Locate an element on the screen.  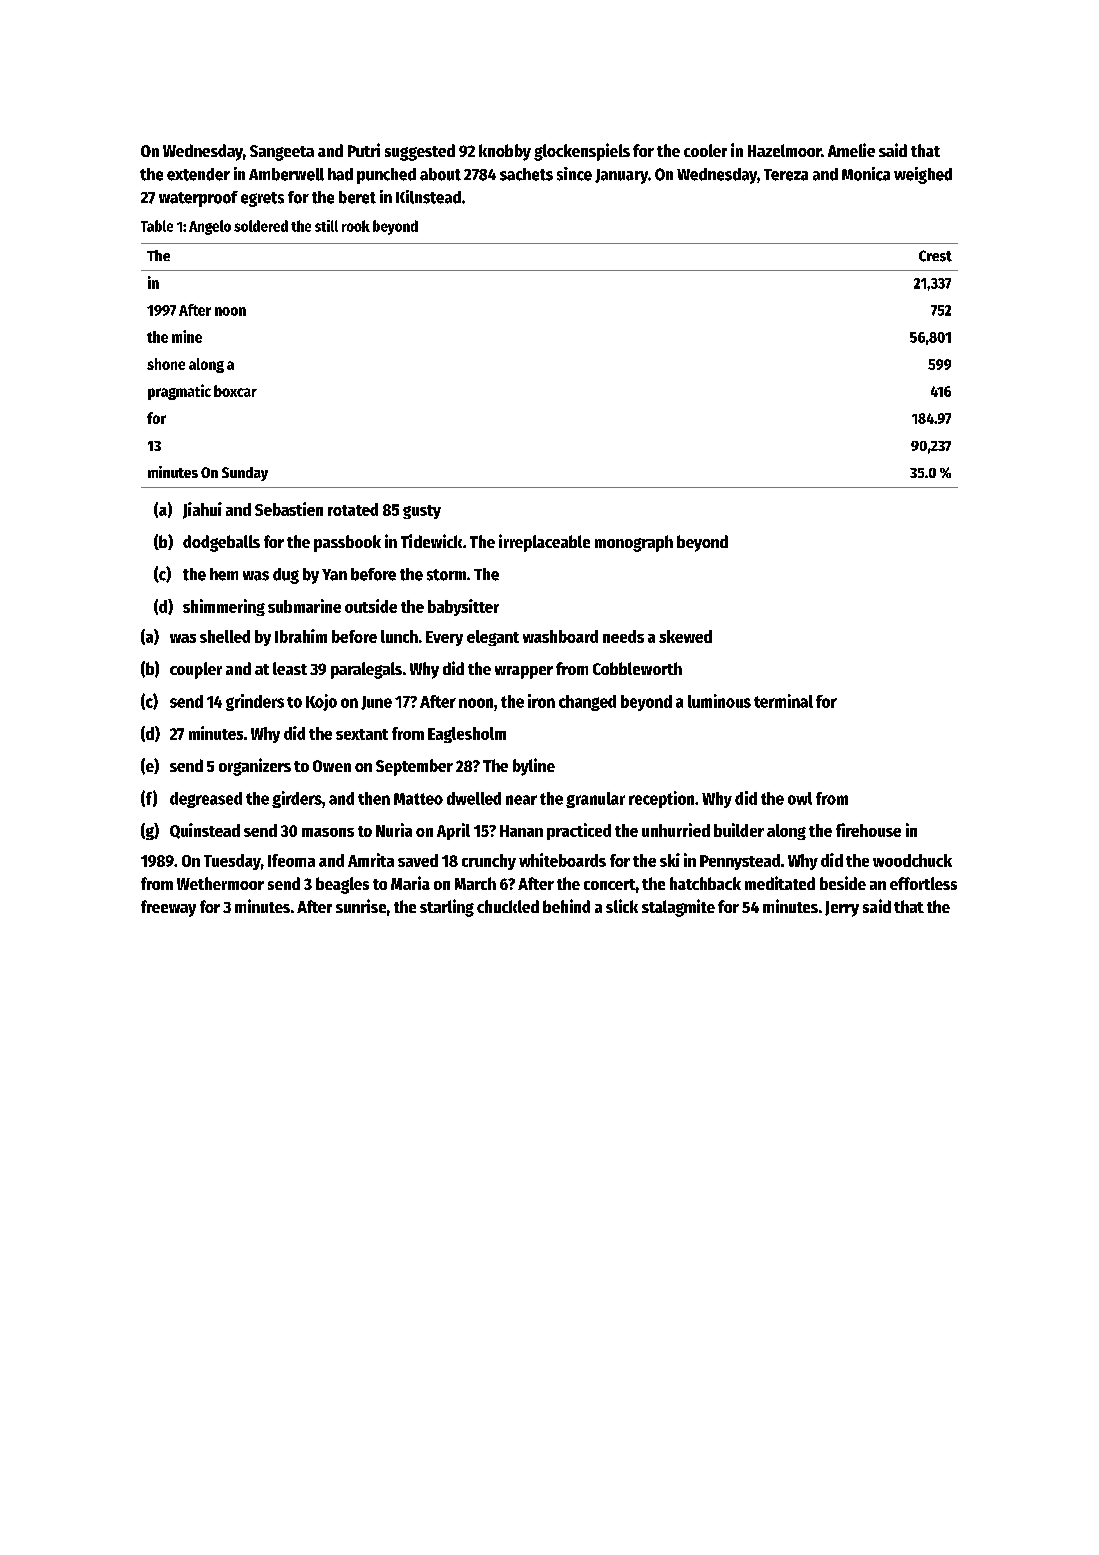
mine is located at coordinates (187, 336).
